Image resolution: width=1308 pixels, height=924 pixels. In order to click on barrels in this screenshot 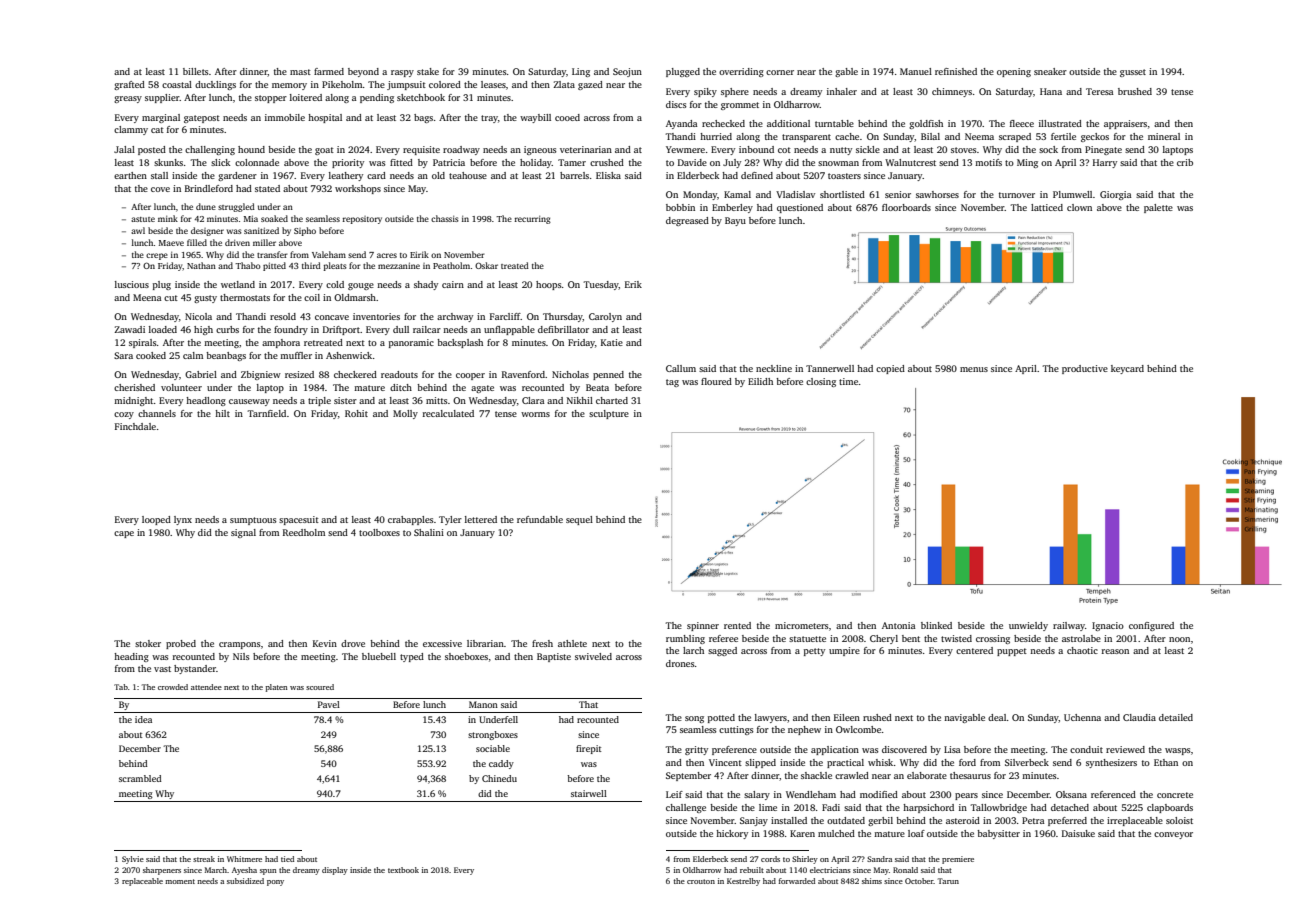, I will do `click(574, 175)`.
